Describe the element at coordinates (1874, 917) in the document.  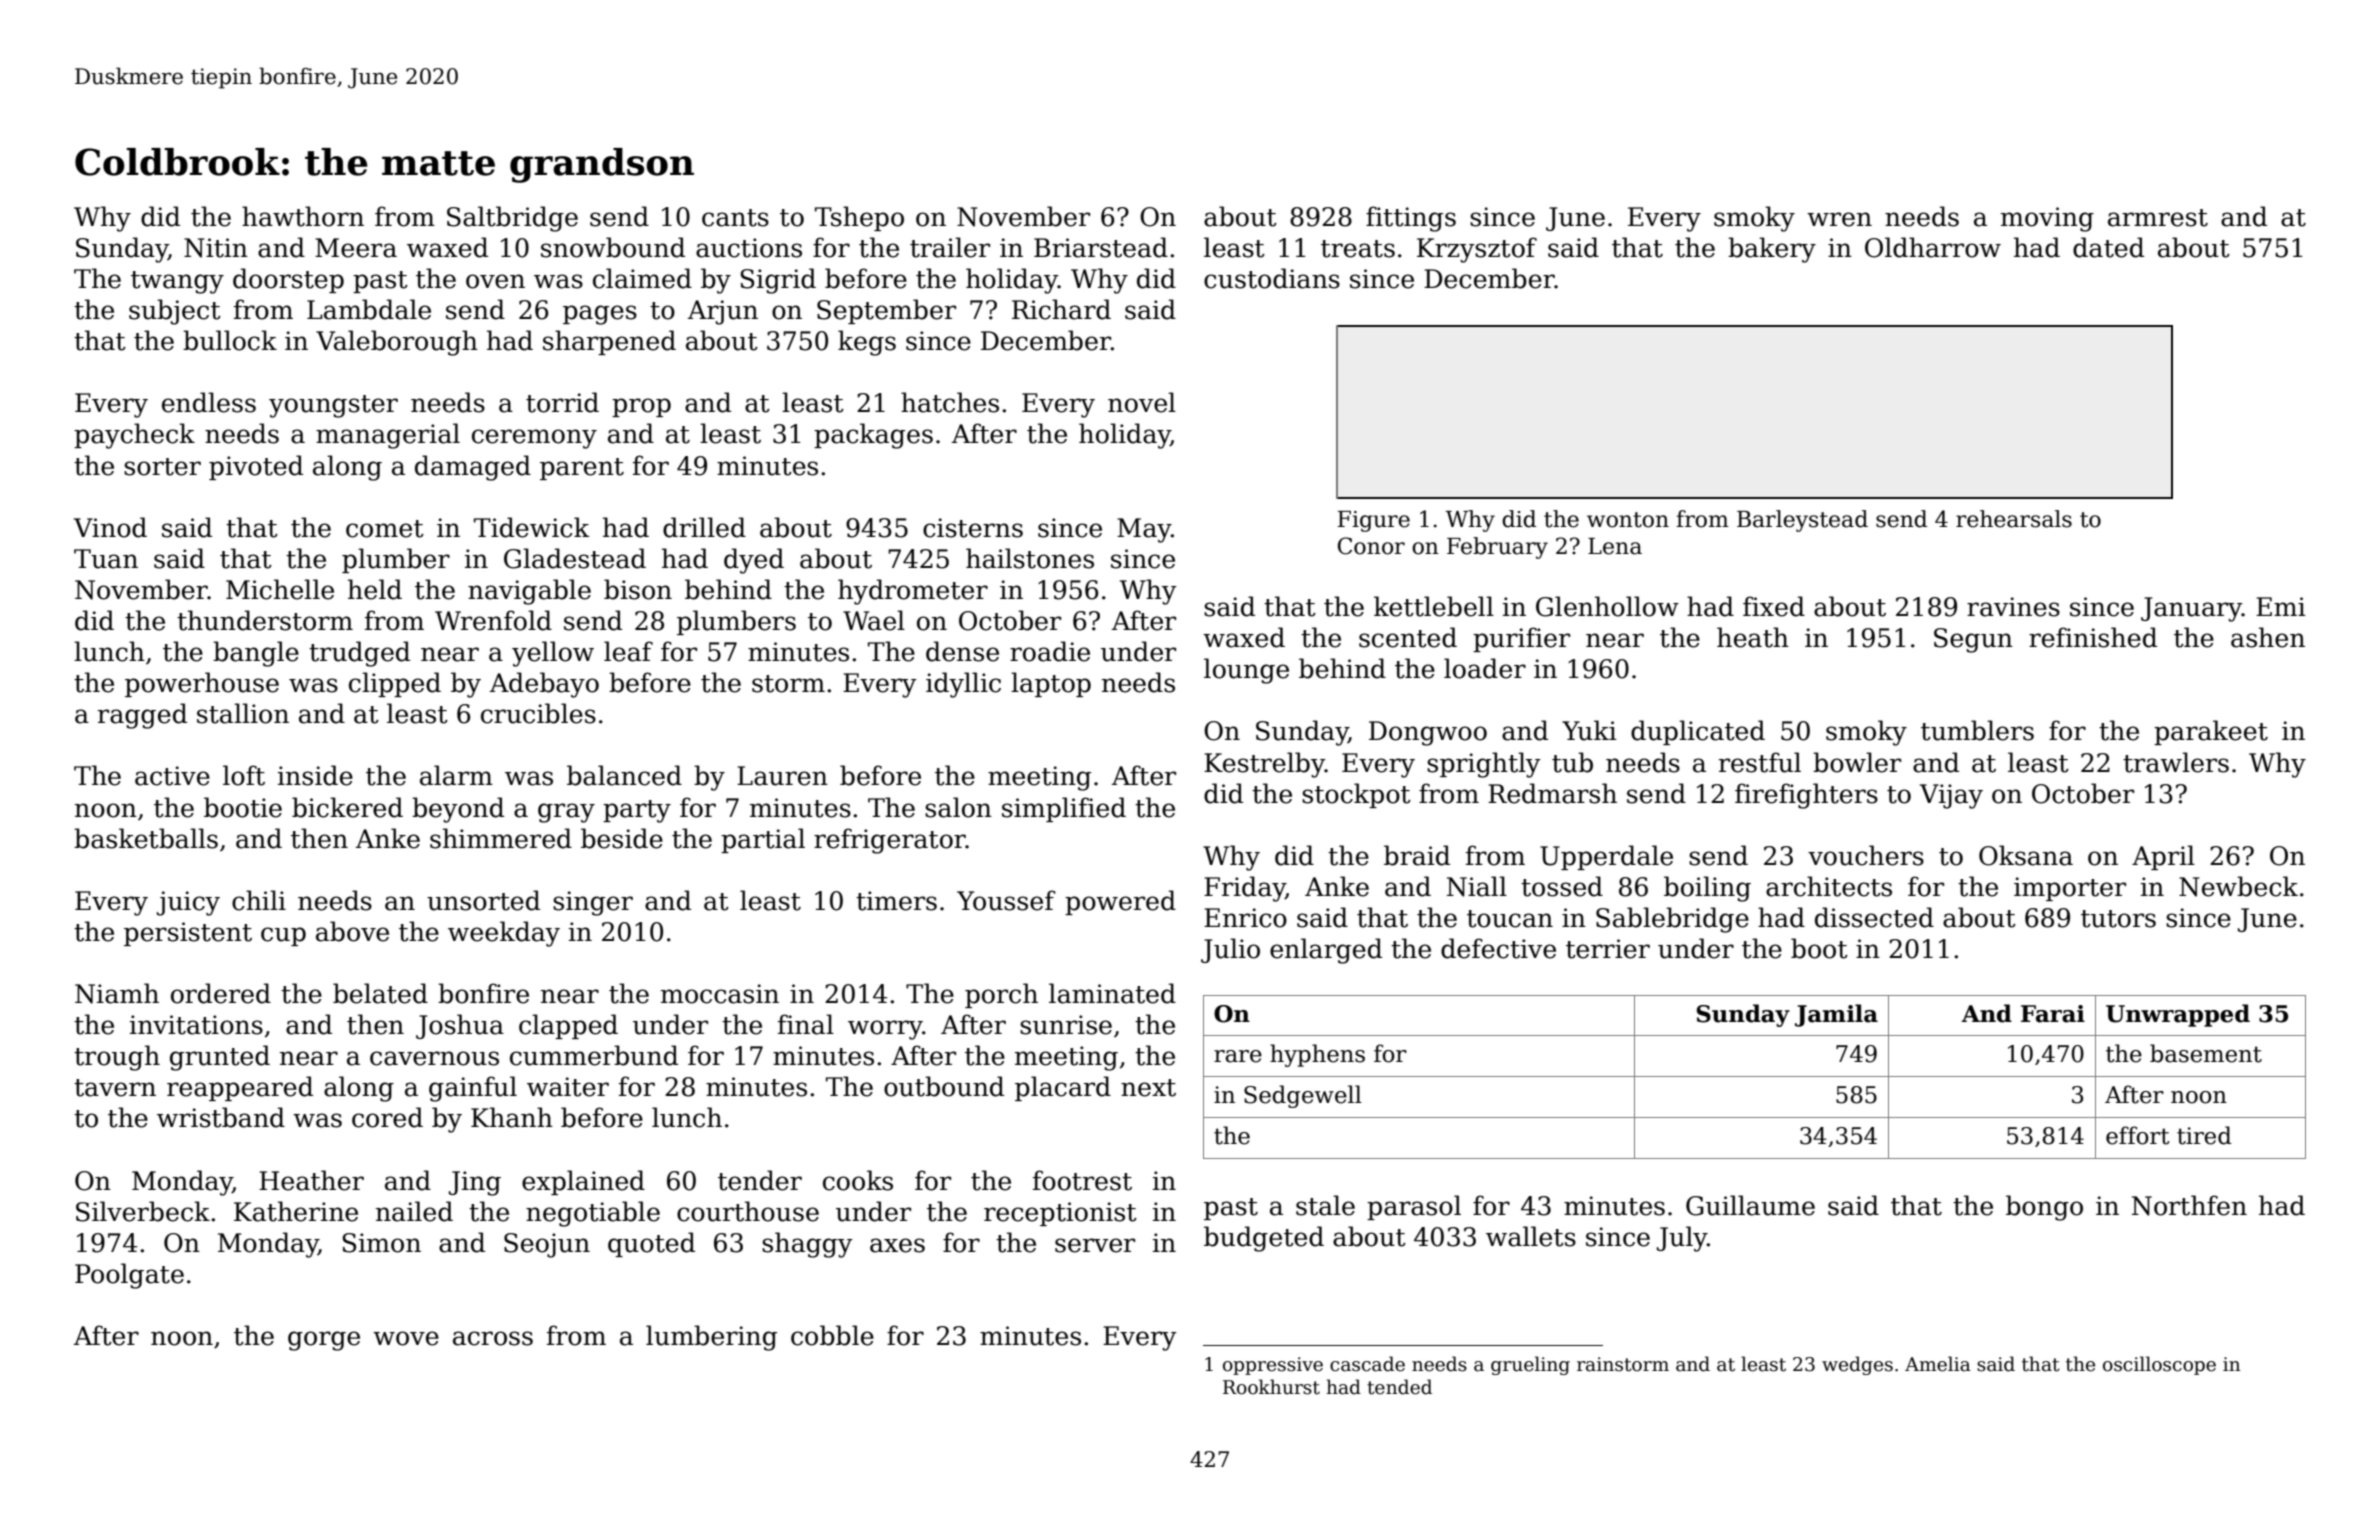
I see `dissected` at that location.
